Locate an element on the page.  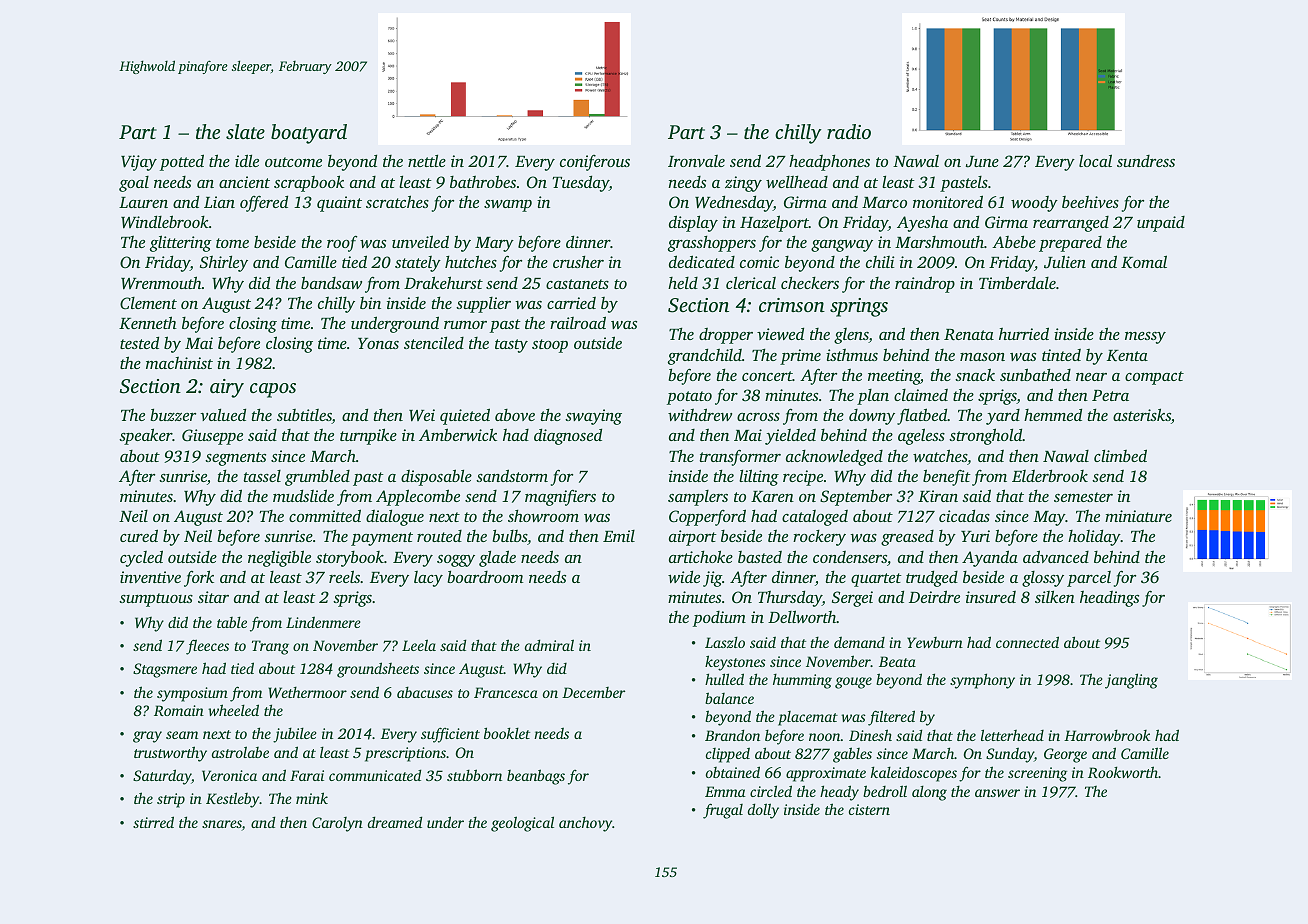
admiral is located at coordinates (549, 645).
